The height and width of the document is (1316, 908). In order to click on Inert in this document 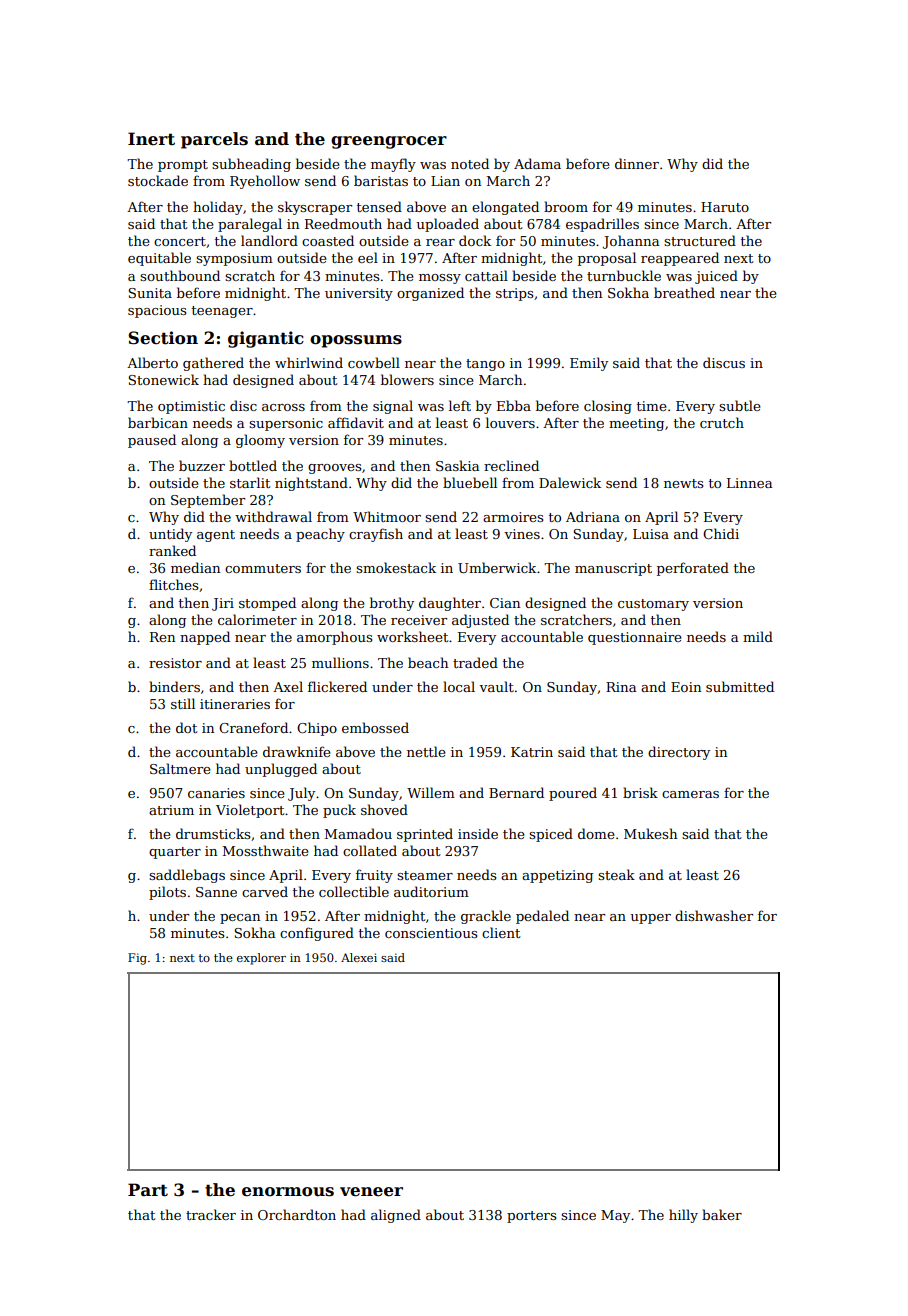, I will do `click(151, 139)`.
